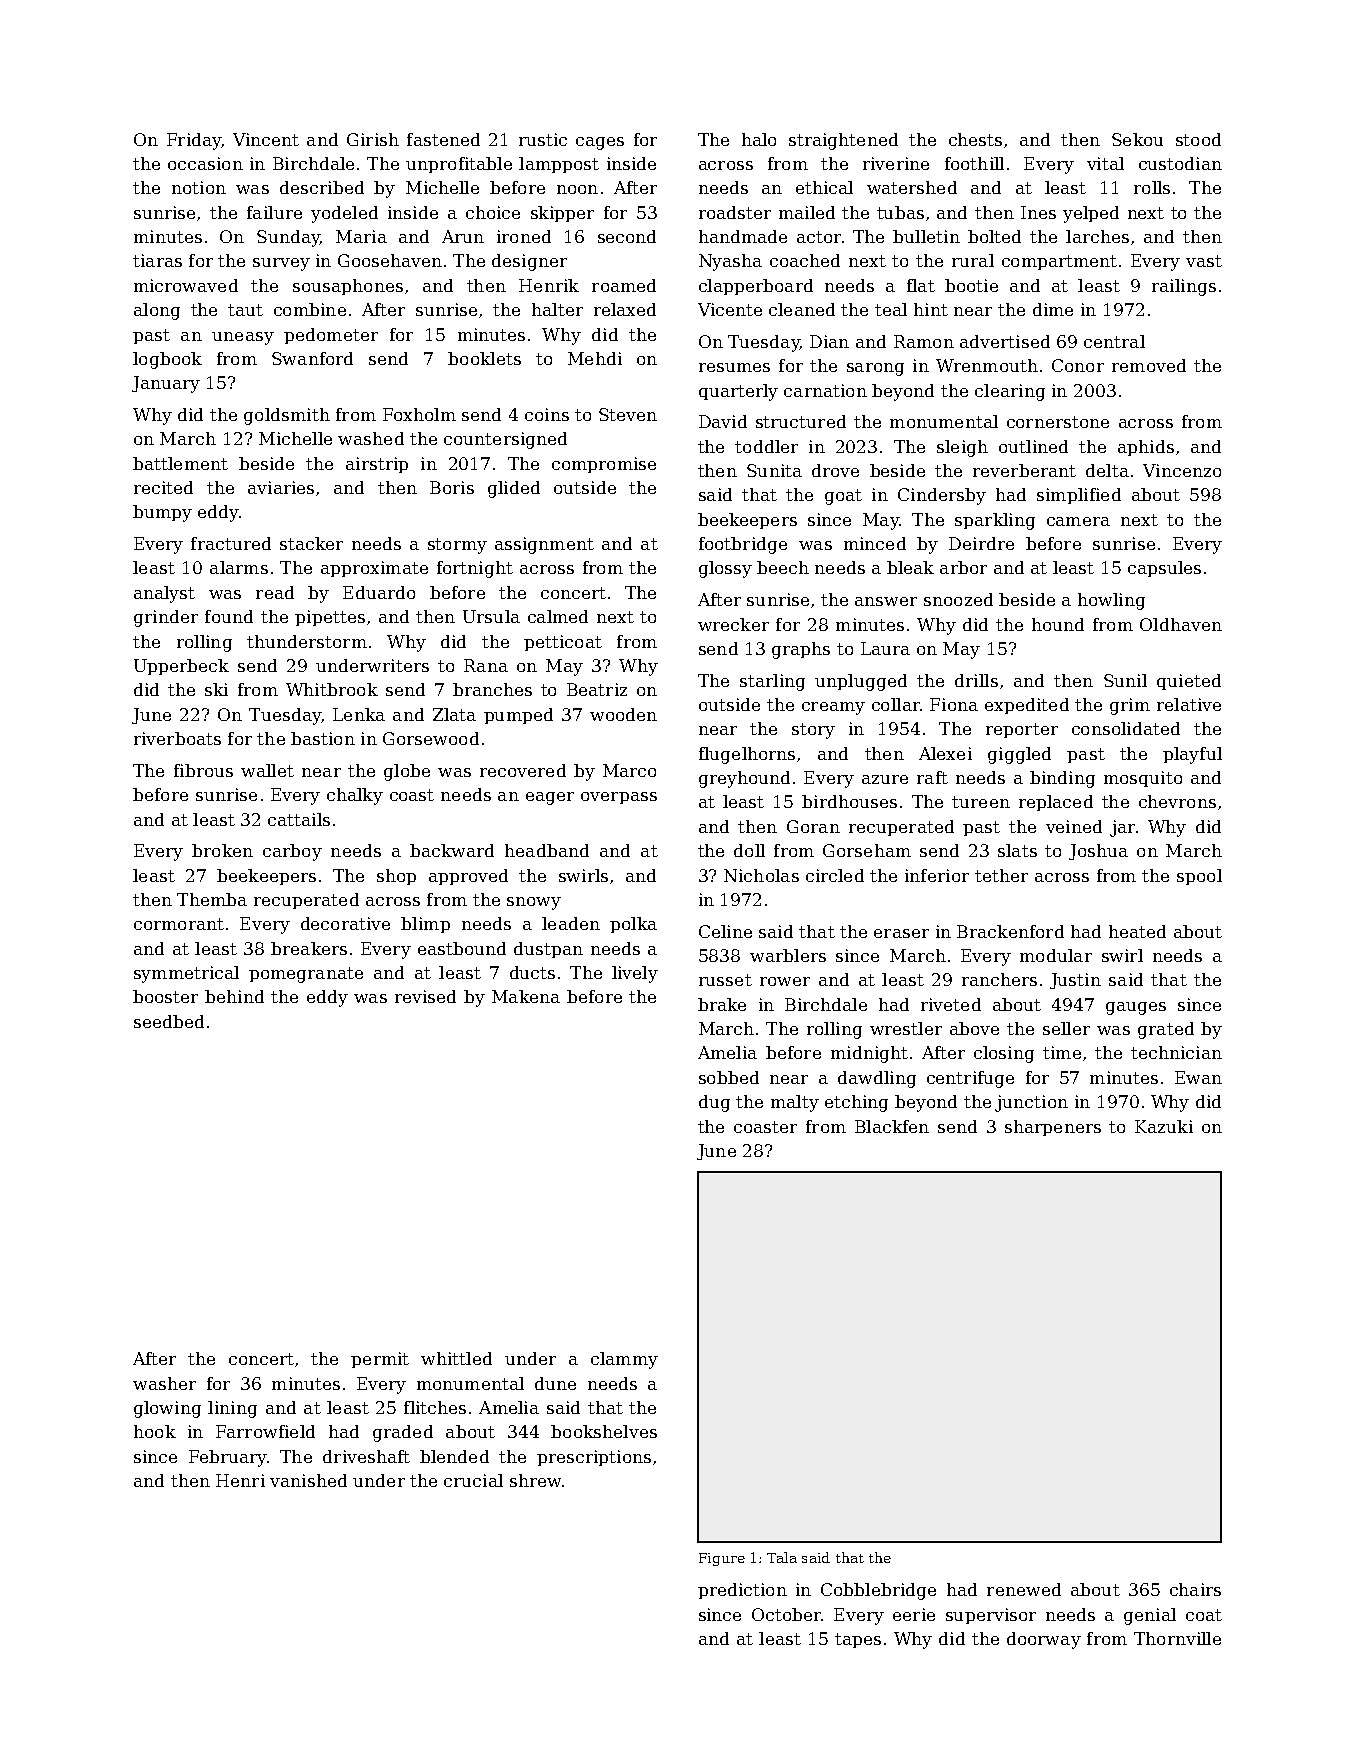 Image resolution: width=1355 pixels, height=1754 pixels. What do you see at coordinates (558, 616) in the screenshot?
I see `calmed` at bounding box center [558, 616].
